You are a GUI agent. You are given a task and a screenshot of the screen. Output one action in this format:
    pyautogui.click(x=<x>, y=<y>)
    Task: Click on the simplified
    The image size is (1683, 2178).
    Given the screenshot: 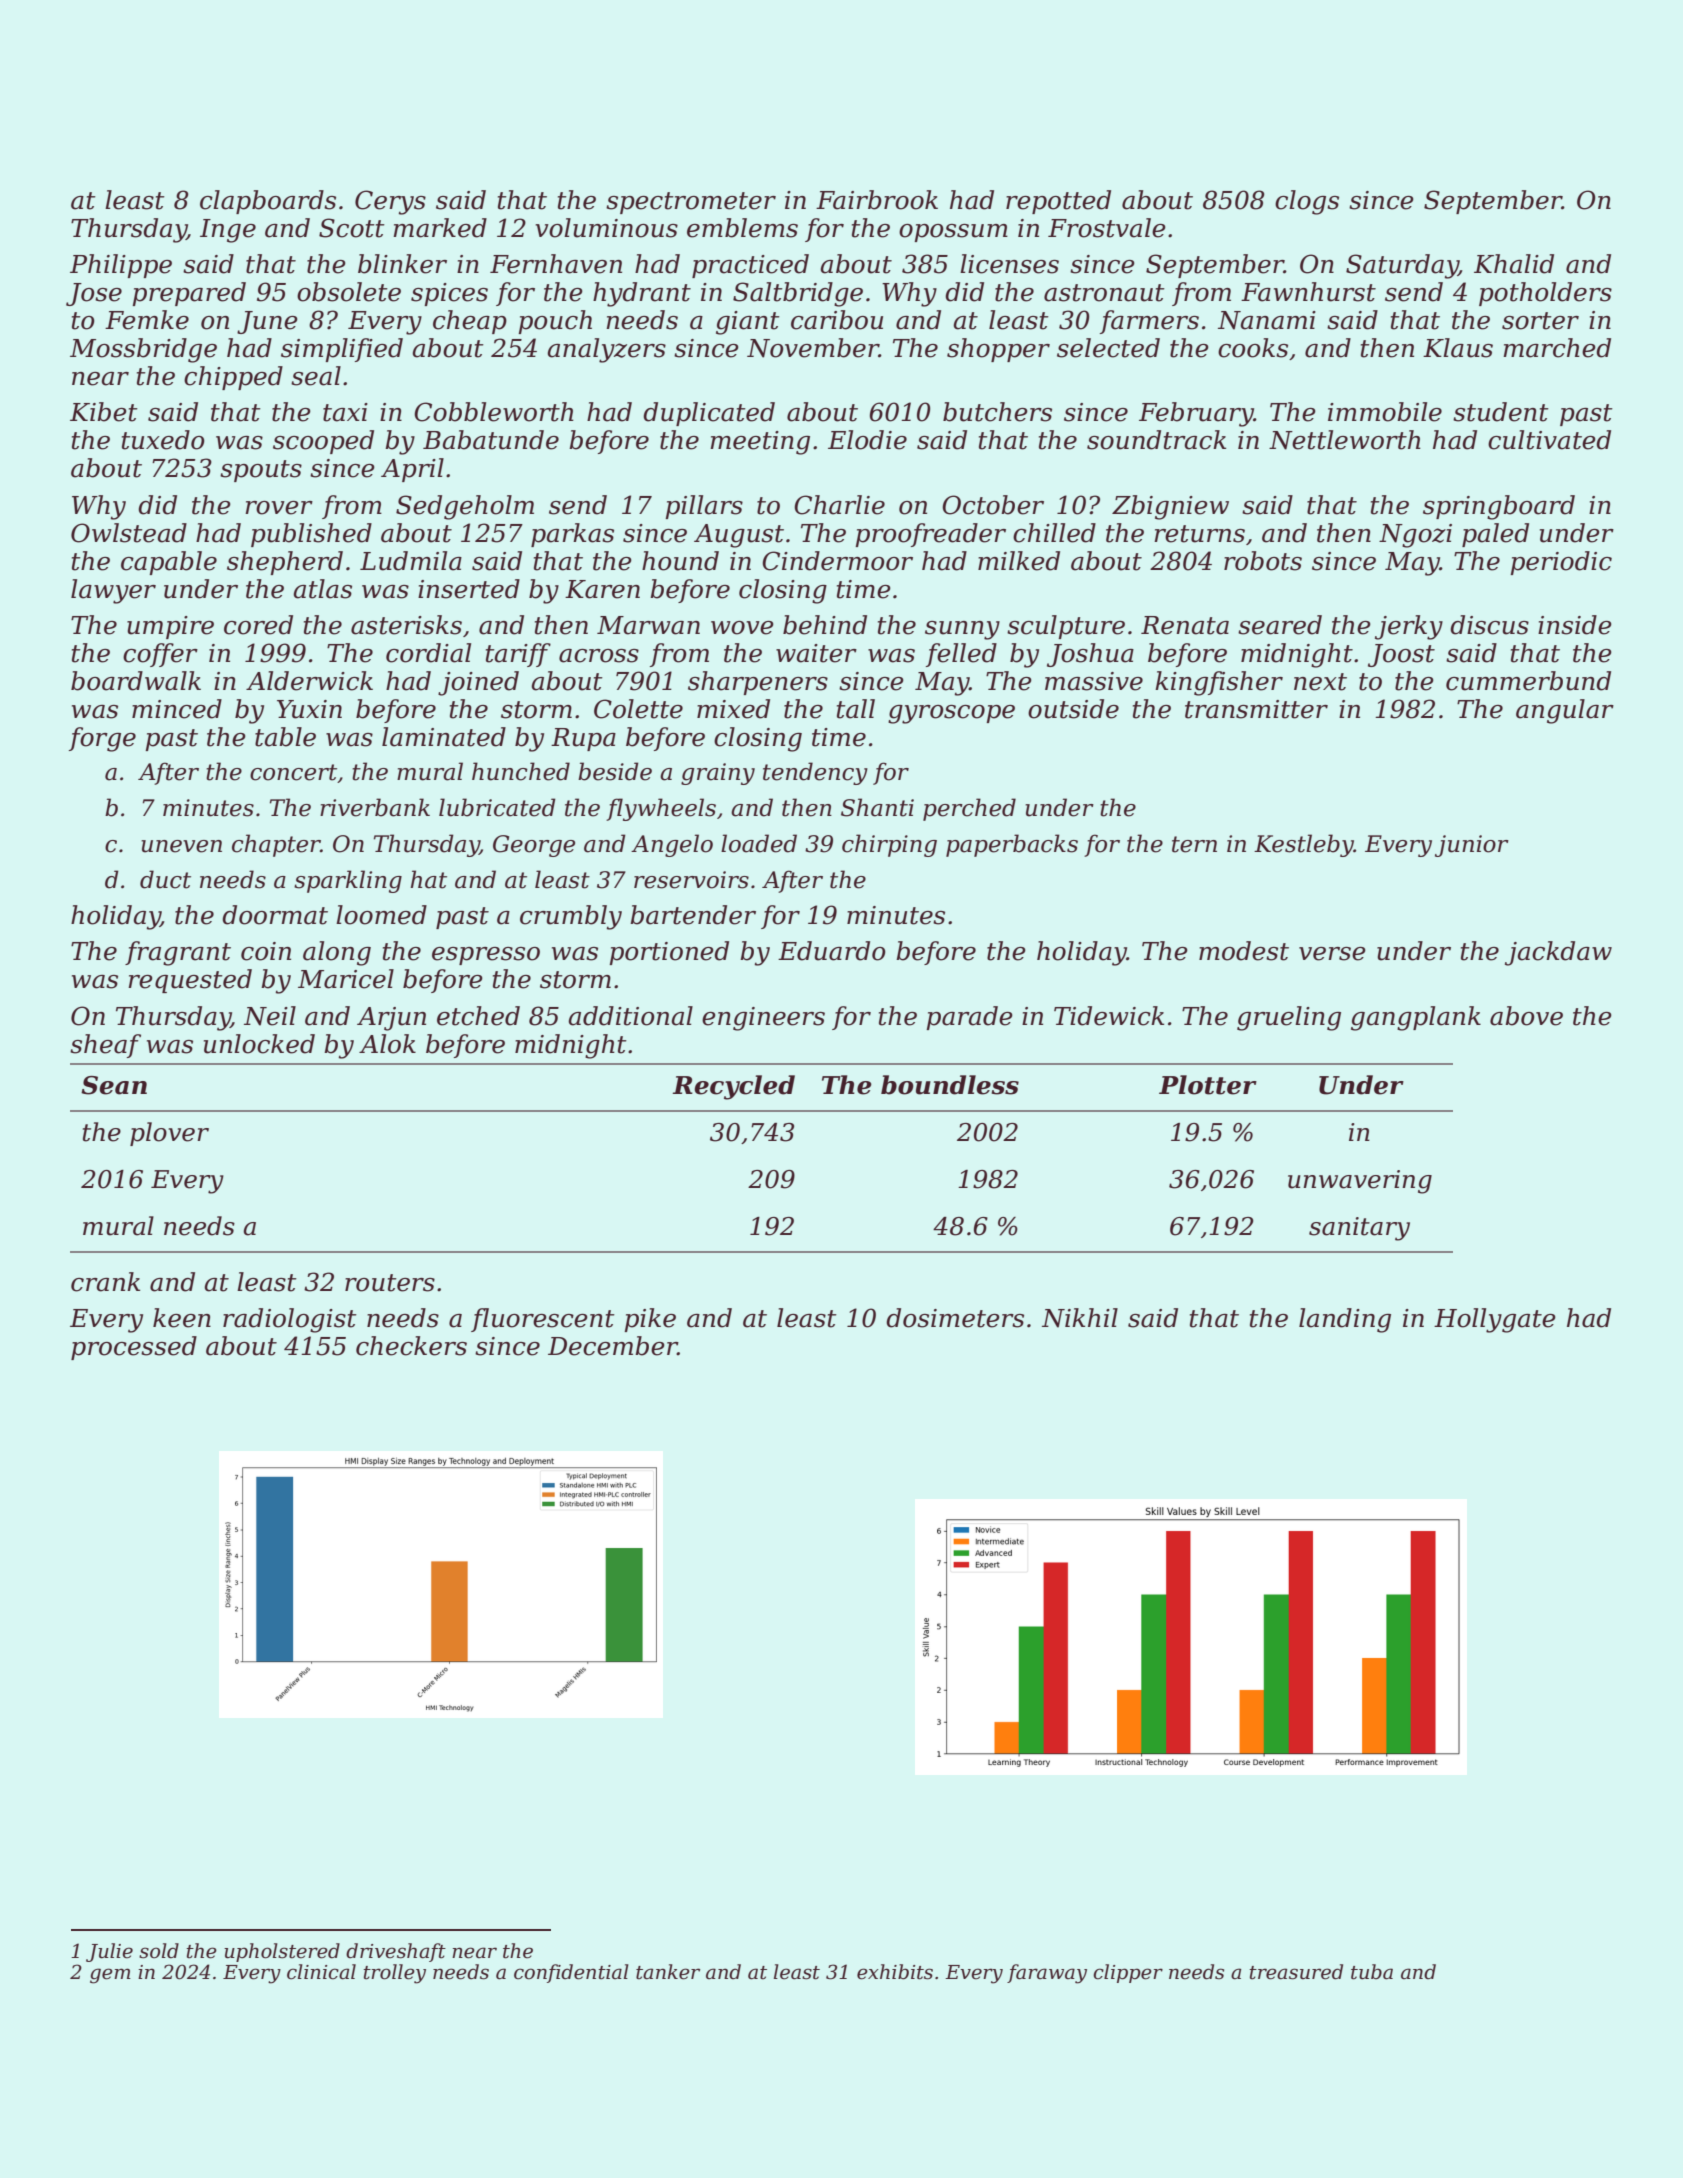 What is the action you would take?
    pyautogui.click(x=342, y=350)
